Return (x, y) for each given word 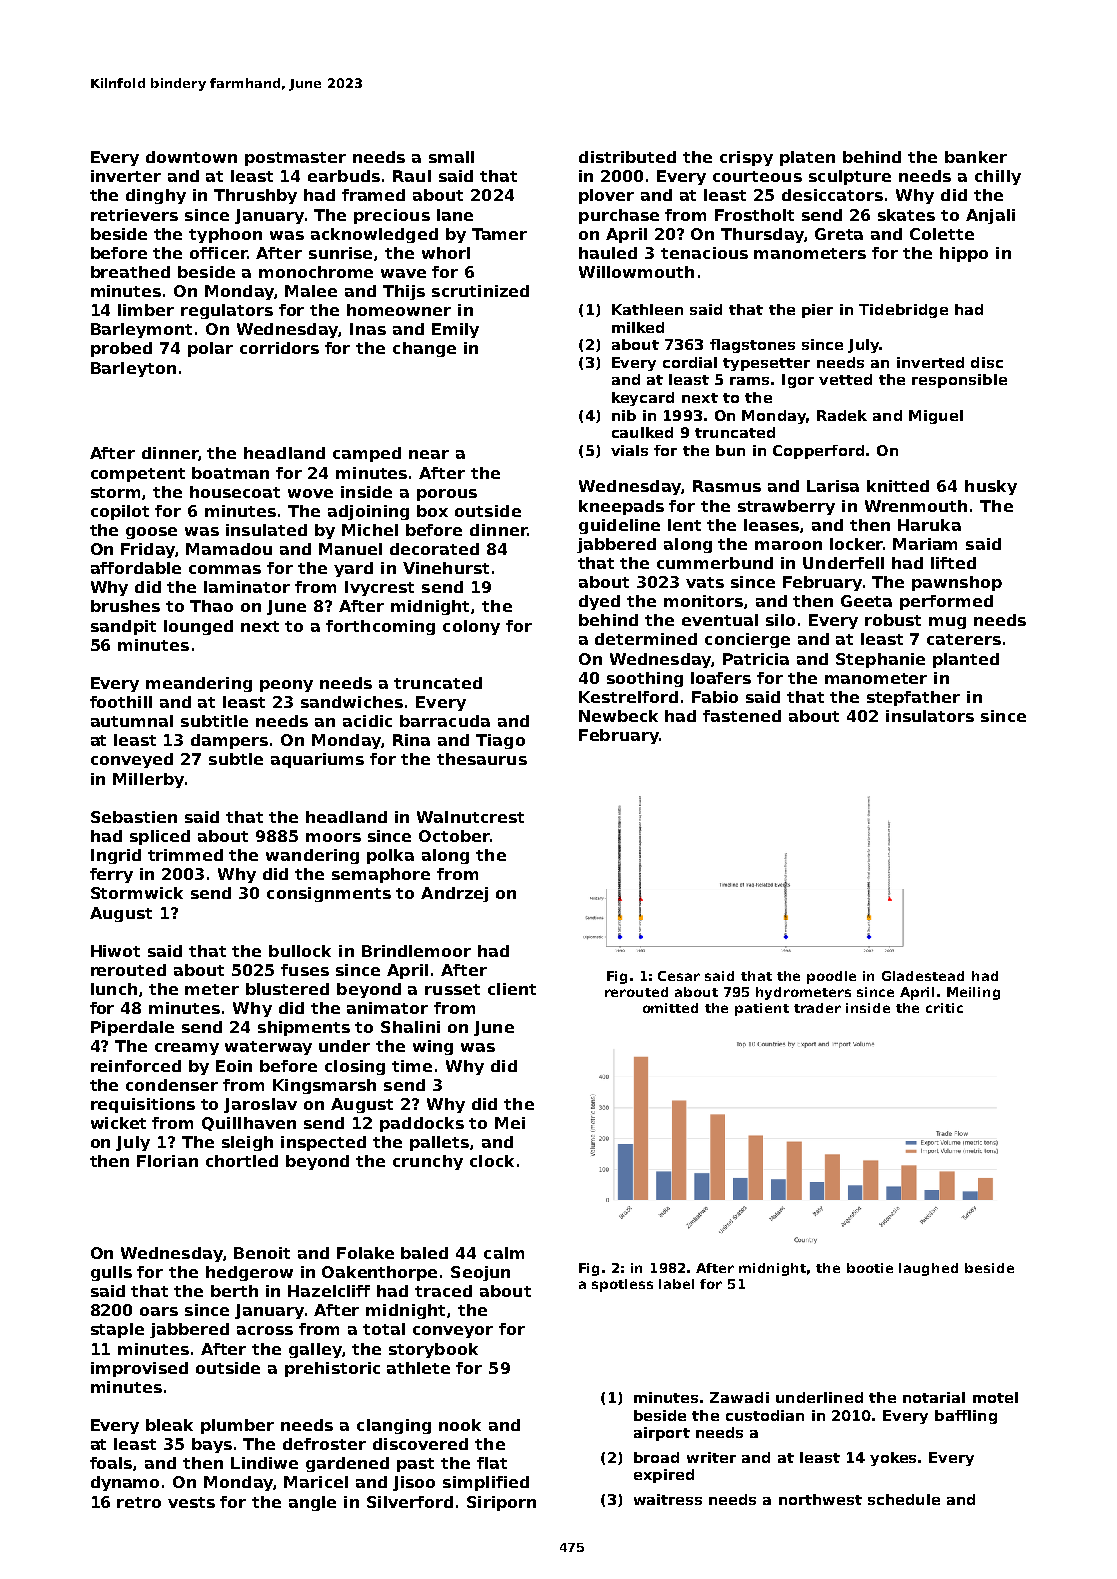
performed (946, 602)
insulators (930, 716)
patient (762, 1009)
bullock (300, 951)
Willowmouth (636, 272)
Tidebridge (903, 311)
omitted (670, 1008)
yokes (893, 1459)
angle (312, 1503)
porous (447, 495)
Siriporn (501, 1503)
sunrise (340, 253)
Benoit (262, 1253)
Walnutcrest (470, 817)
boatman (230, 473)
